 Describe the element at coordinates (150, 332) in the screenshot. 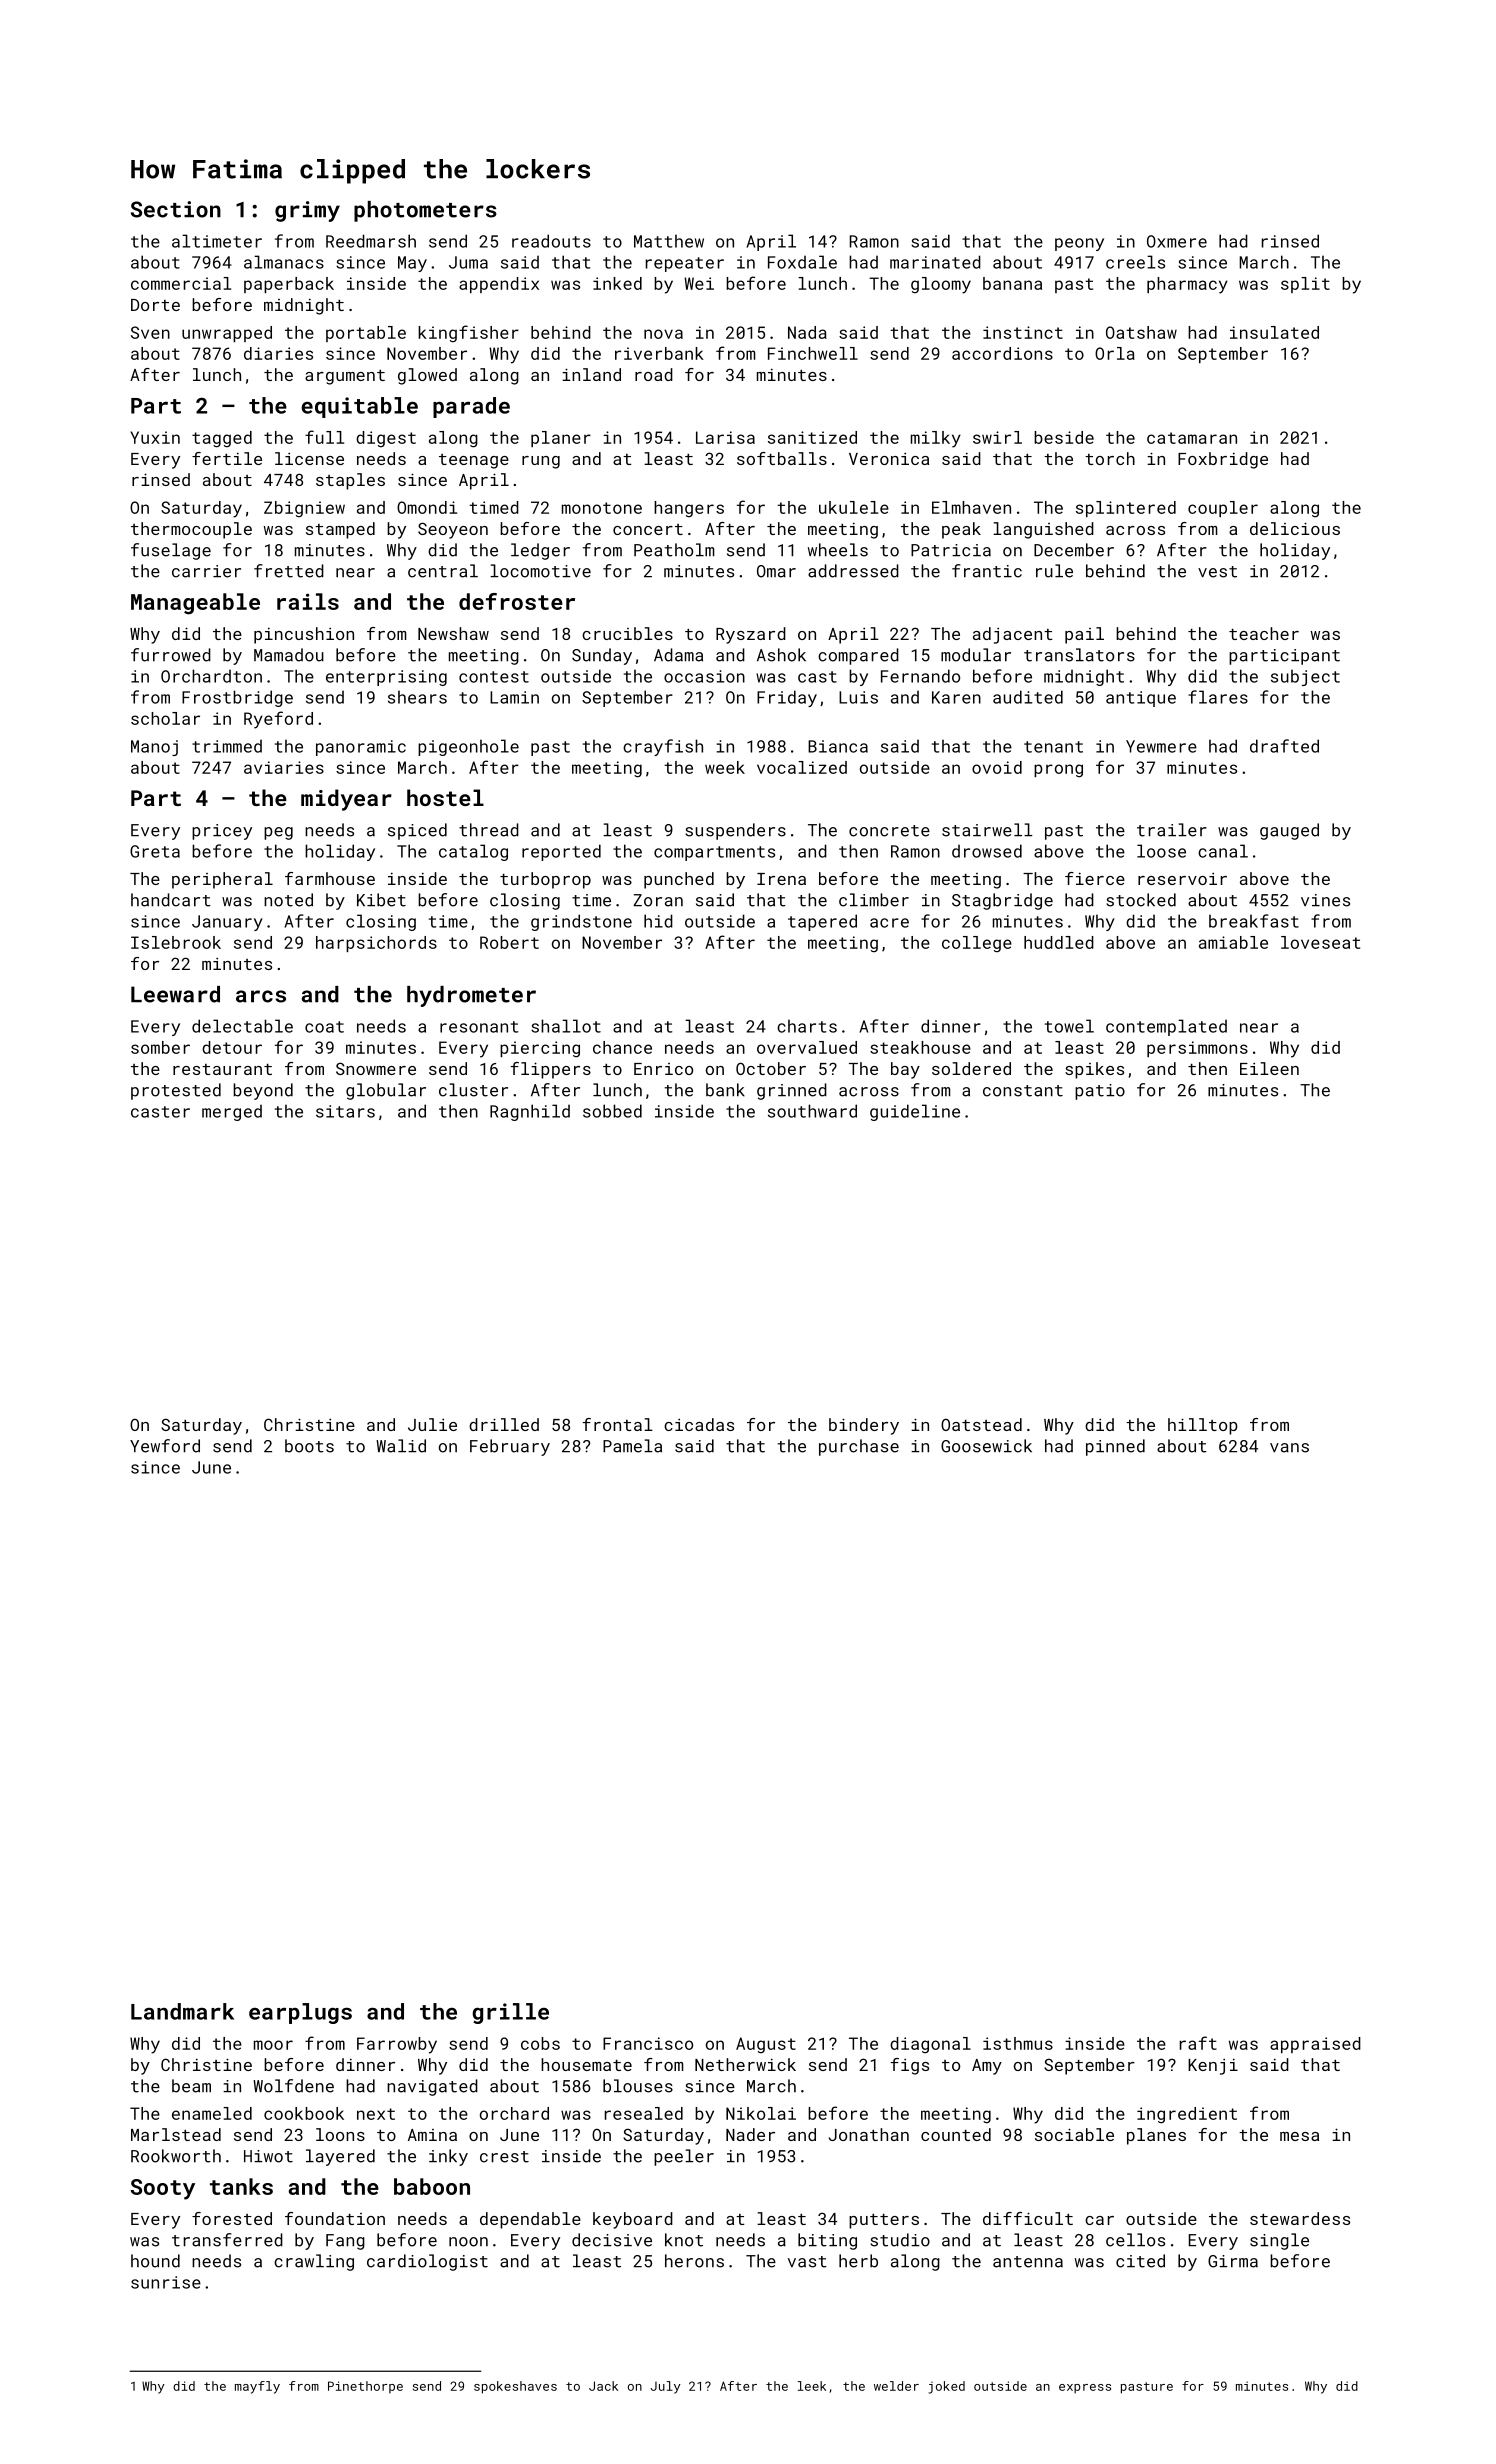

I see `Sven` at that location.
